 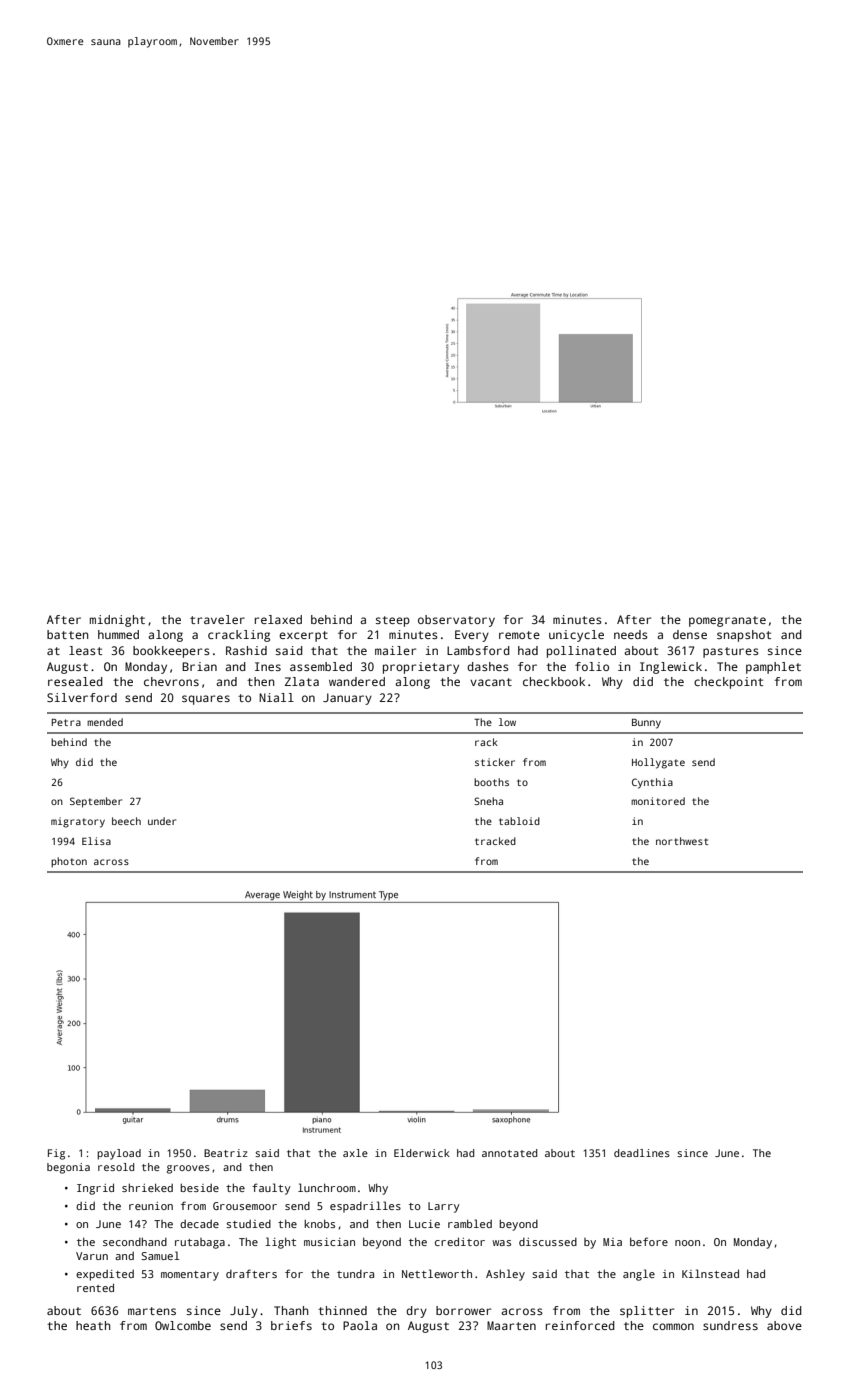 What do you see at coordinates (682, 841) in the document?
I see `northwest` at bounding box center [682, 841].
